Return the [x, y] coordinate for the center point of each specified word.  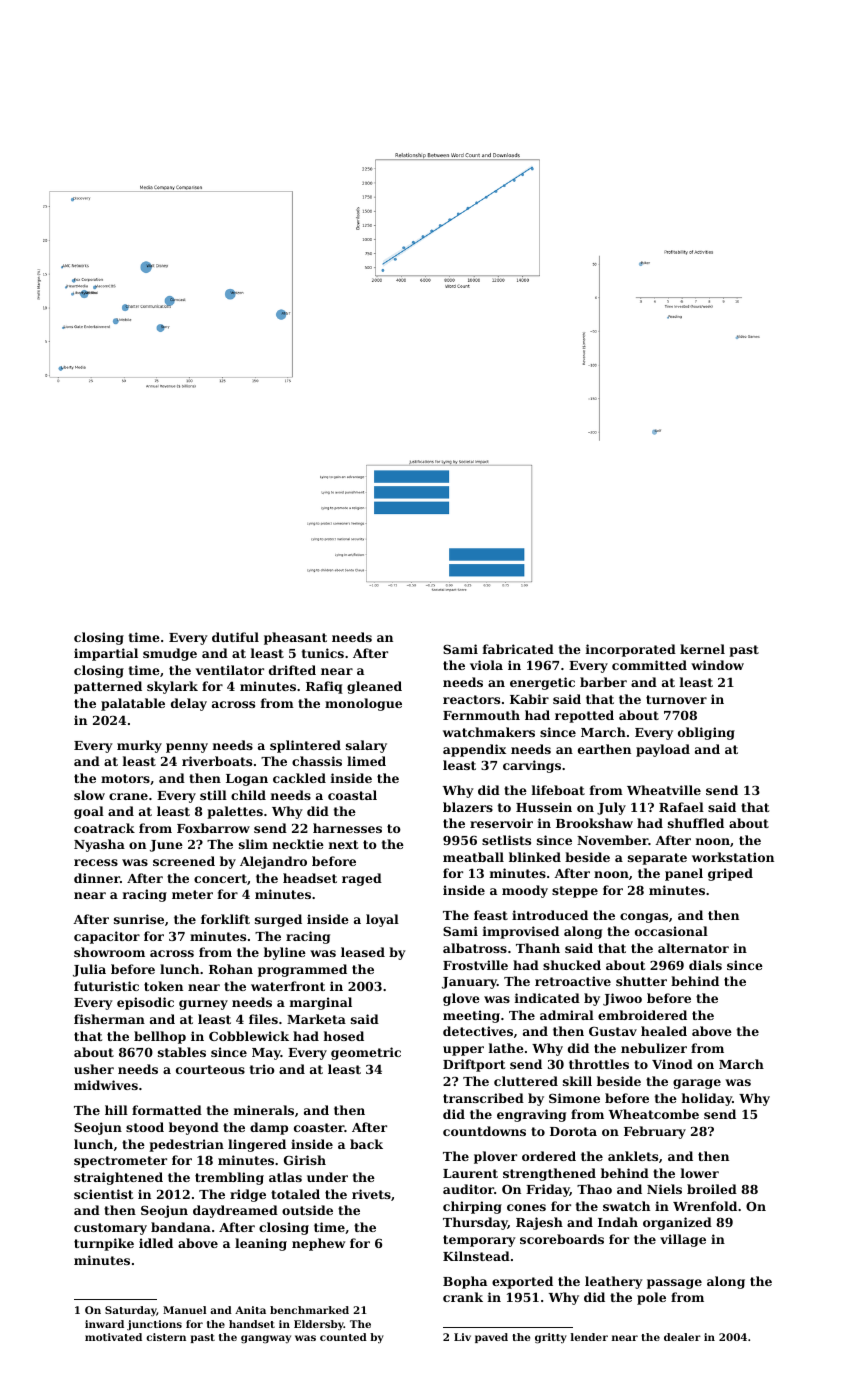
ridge [248, 1195]
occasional [671, 931]
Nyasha [99, 845]
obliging [706, 733]
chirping [472, 1207]
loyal [382, 920]
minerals [264, 1110]
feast [491, 915]
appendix [474, 750]
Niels [664, 1189]
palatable [133, 704]
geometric [366, 1053]
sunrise [139, 919]
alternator [693, 948]
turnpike [104, 1244]
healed [664, 1031]
